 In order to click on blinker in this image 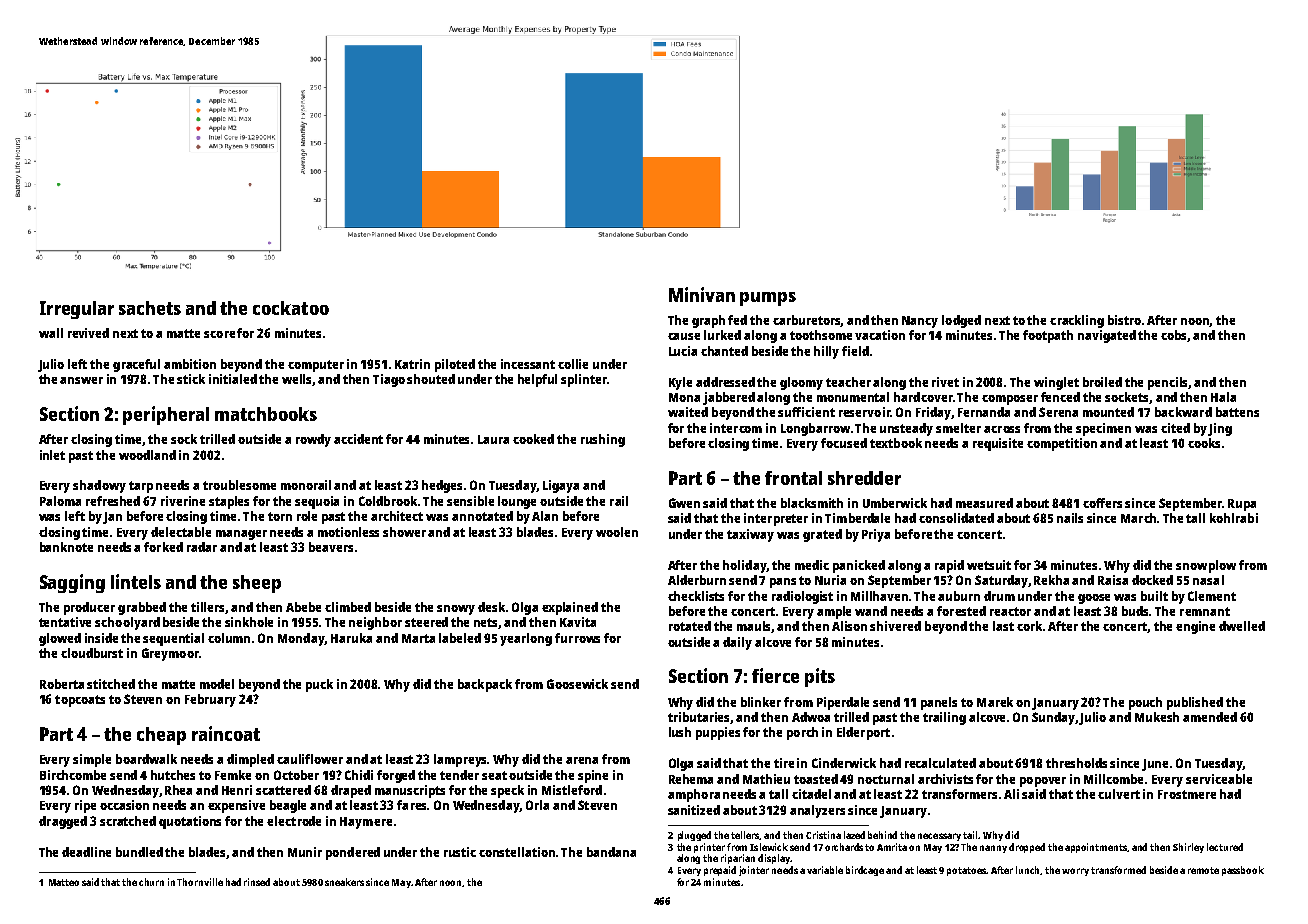, I will do `click(761, 702)`.
